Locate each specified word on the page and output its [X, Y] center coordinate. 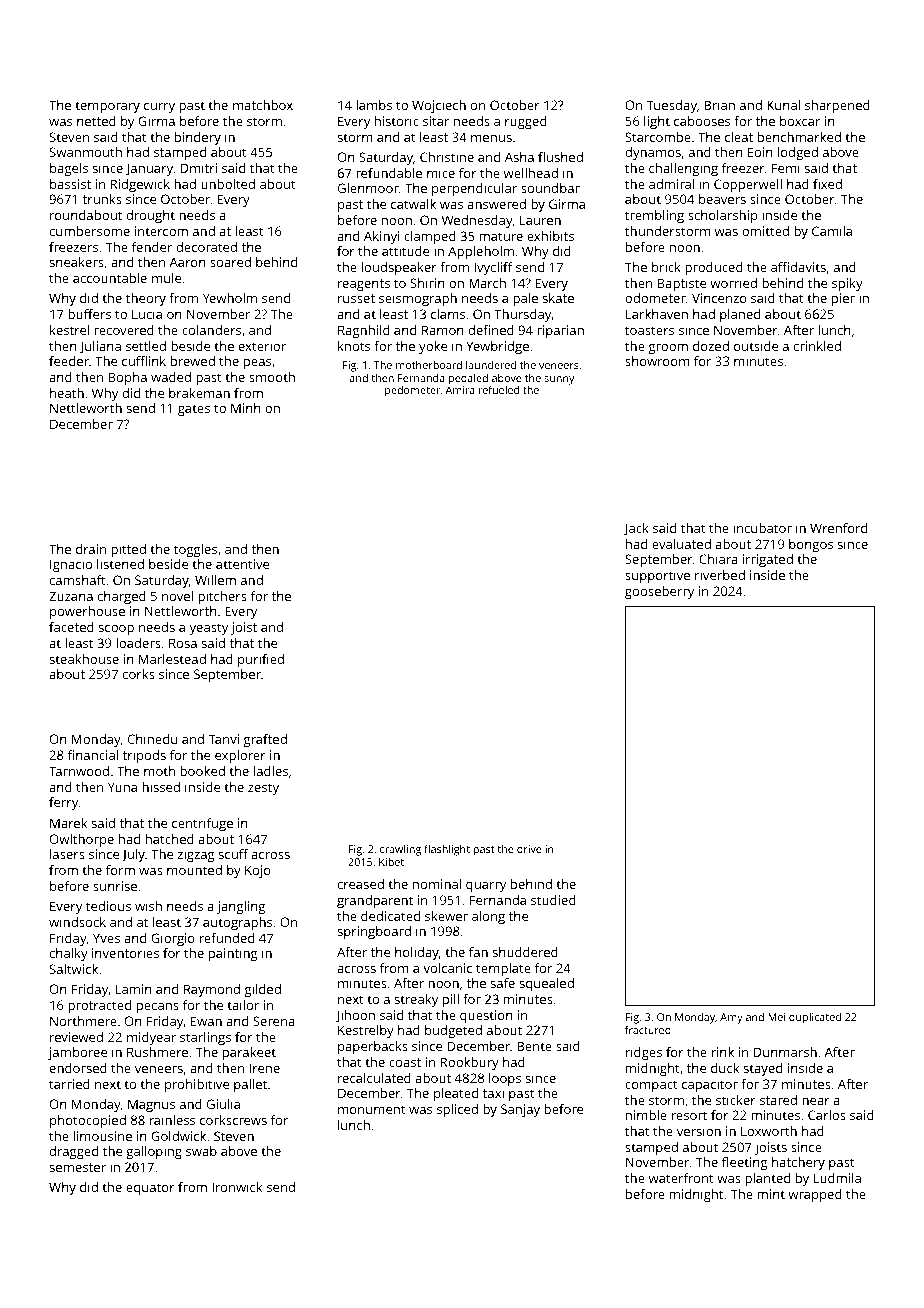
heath [67, 393]
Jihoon [355, 1016]
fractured [648, 1030]
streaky [416, 1000]
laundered [491, 365]
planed [740, 315]
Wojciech [439, 106]
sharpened [837, 106]
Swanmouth [86, 152]
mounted [194, 870]
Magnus [151, 1105]
